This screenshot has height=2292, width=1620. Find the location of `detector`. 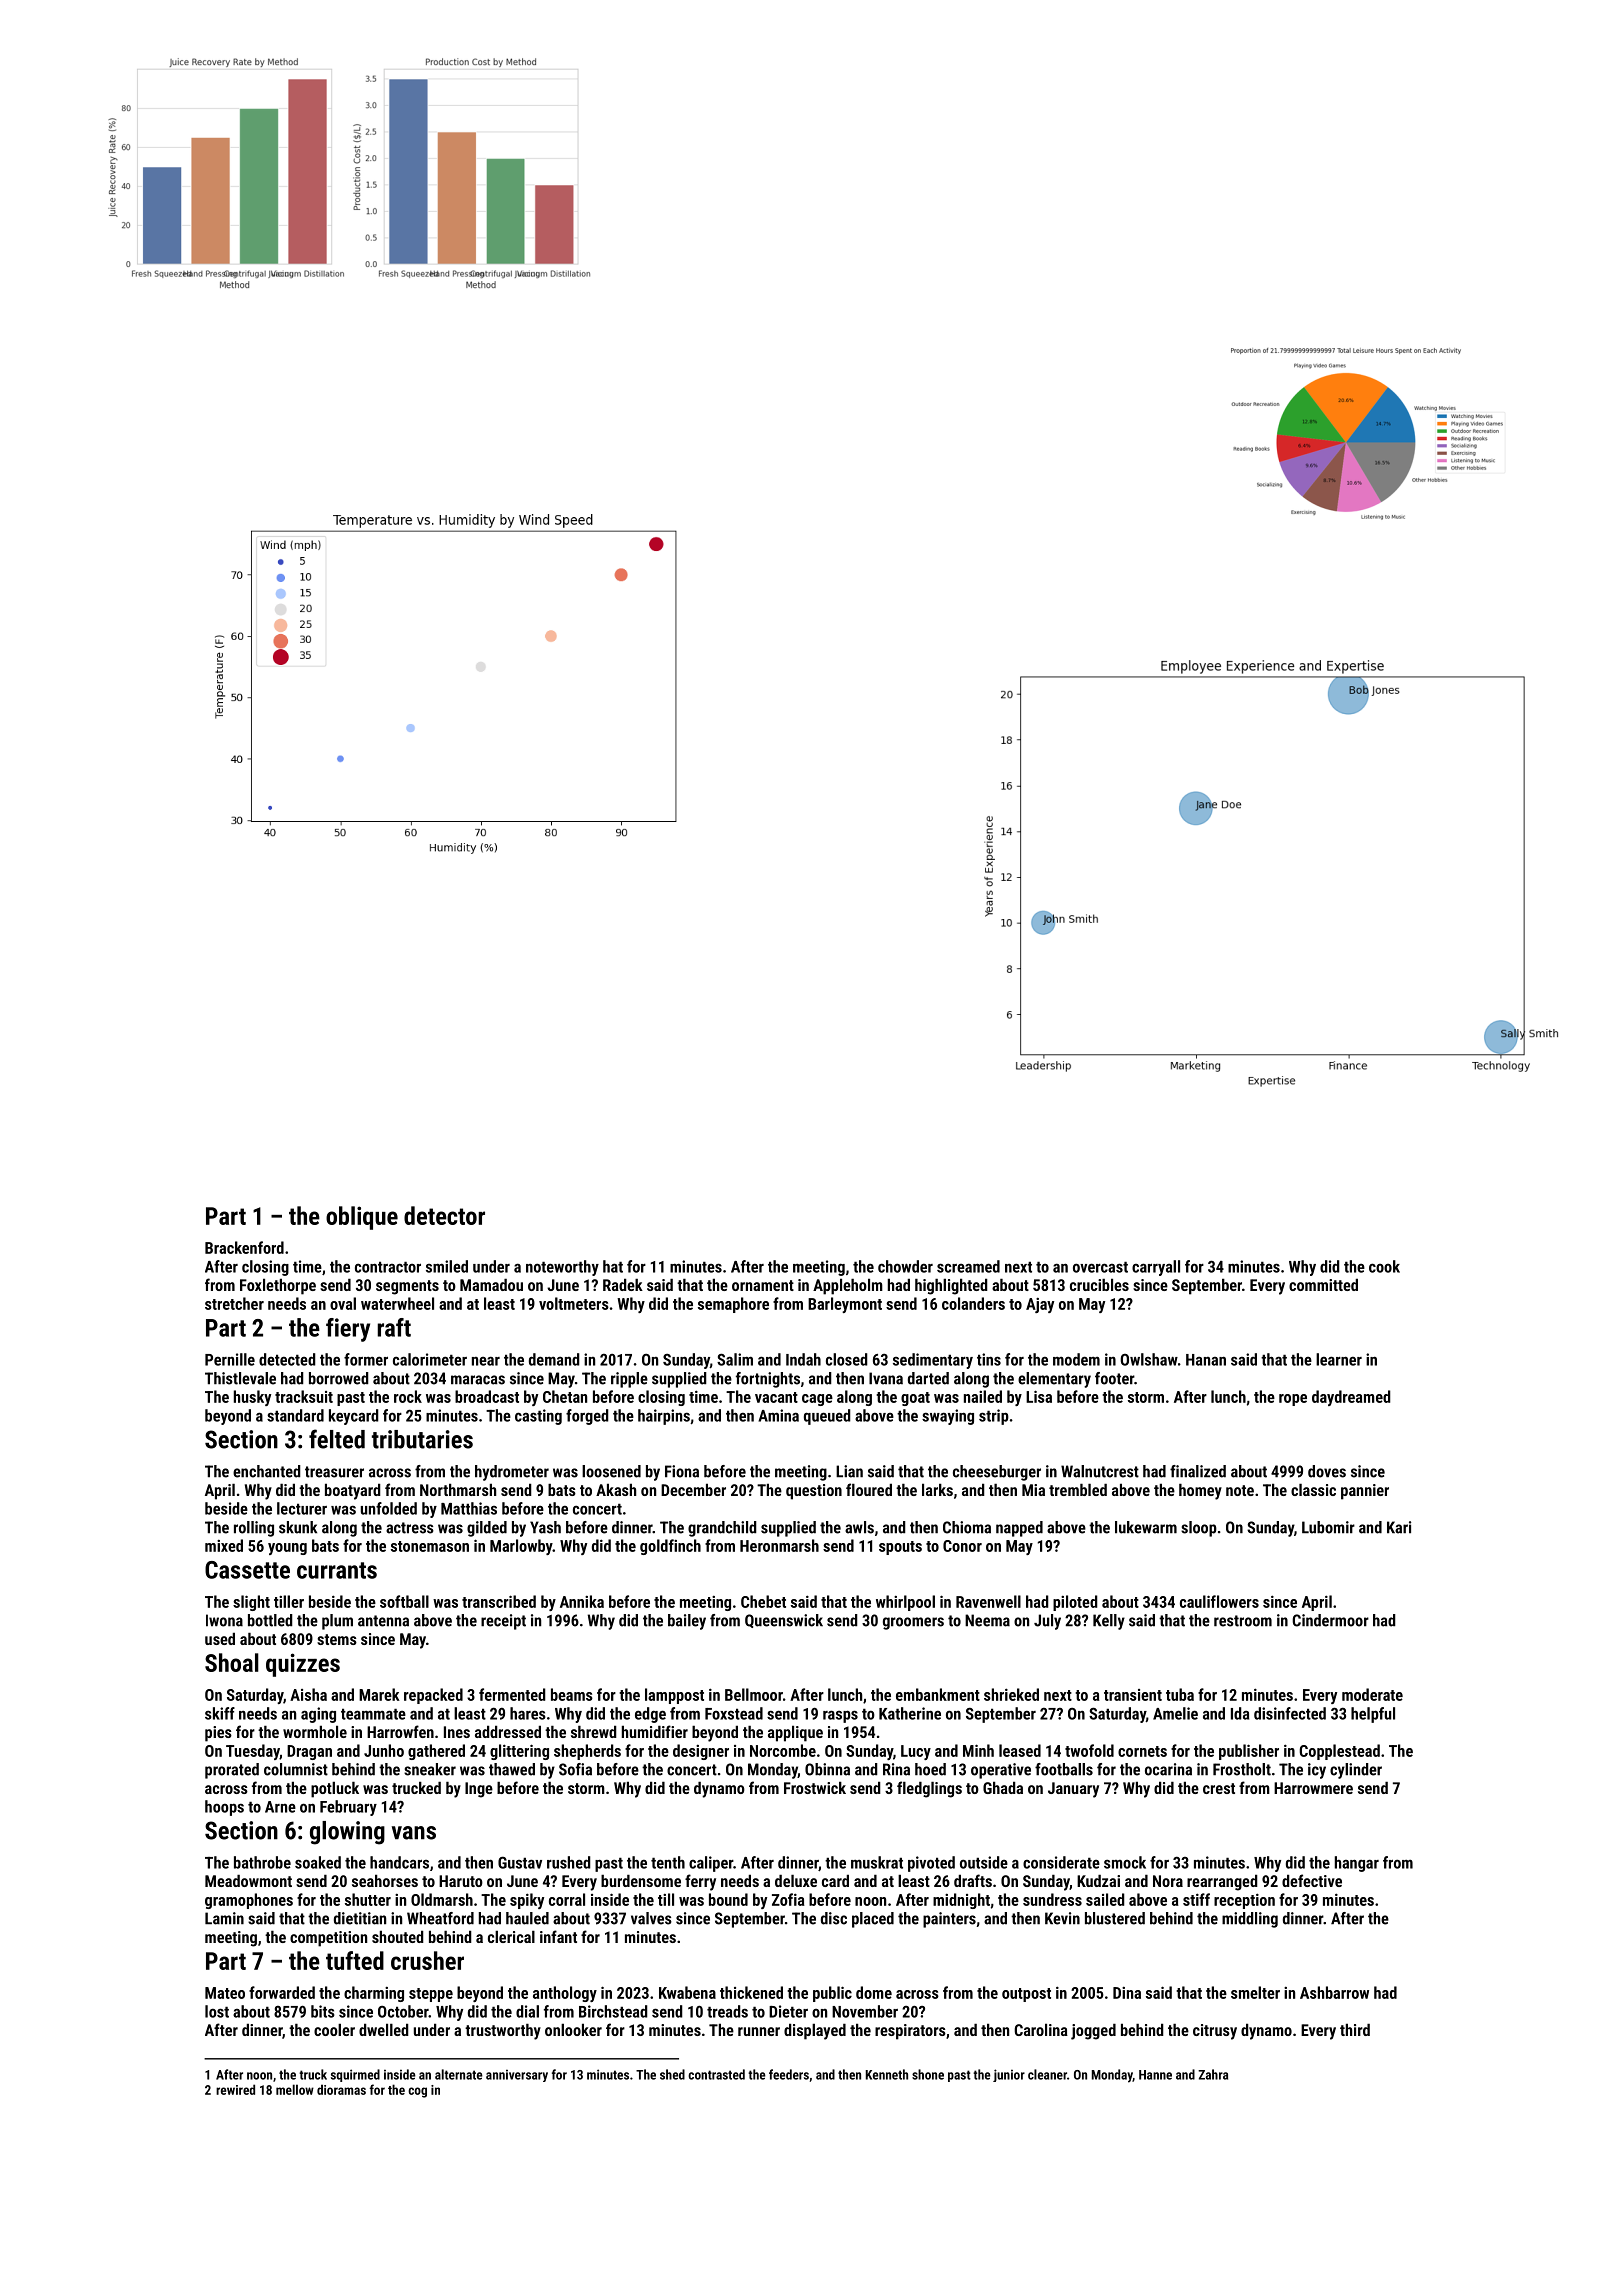

detector is located at coordinates (444, 1215).
